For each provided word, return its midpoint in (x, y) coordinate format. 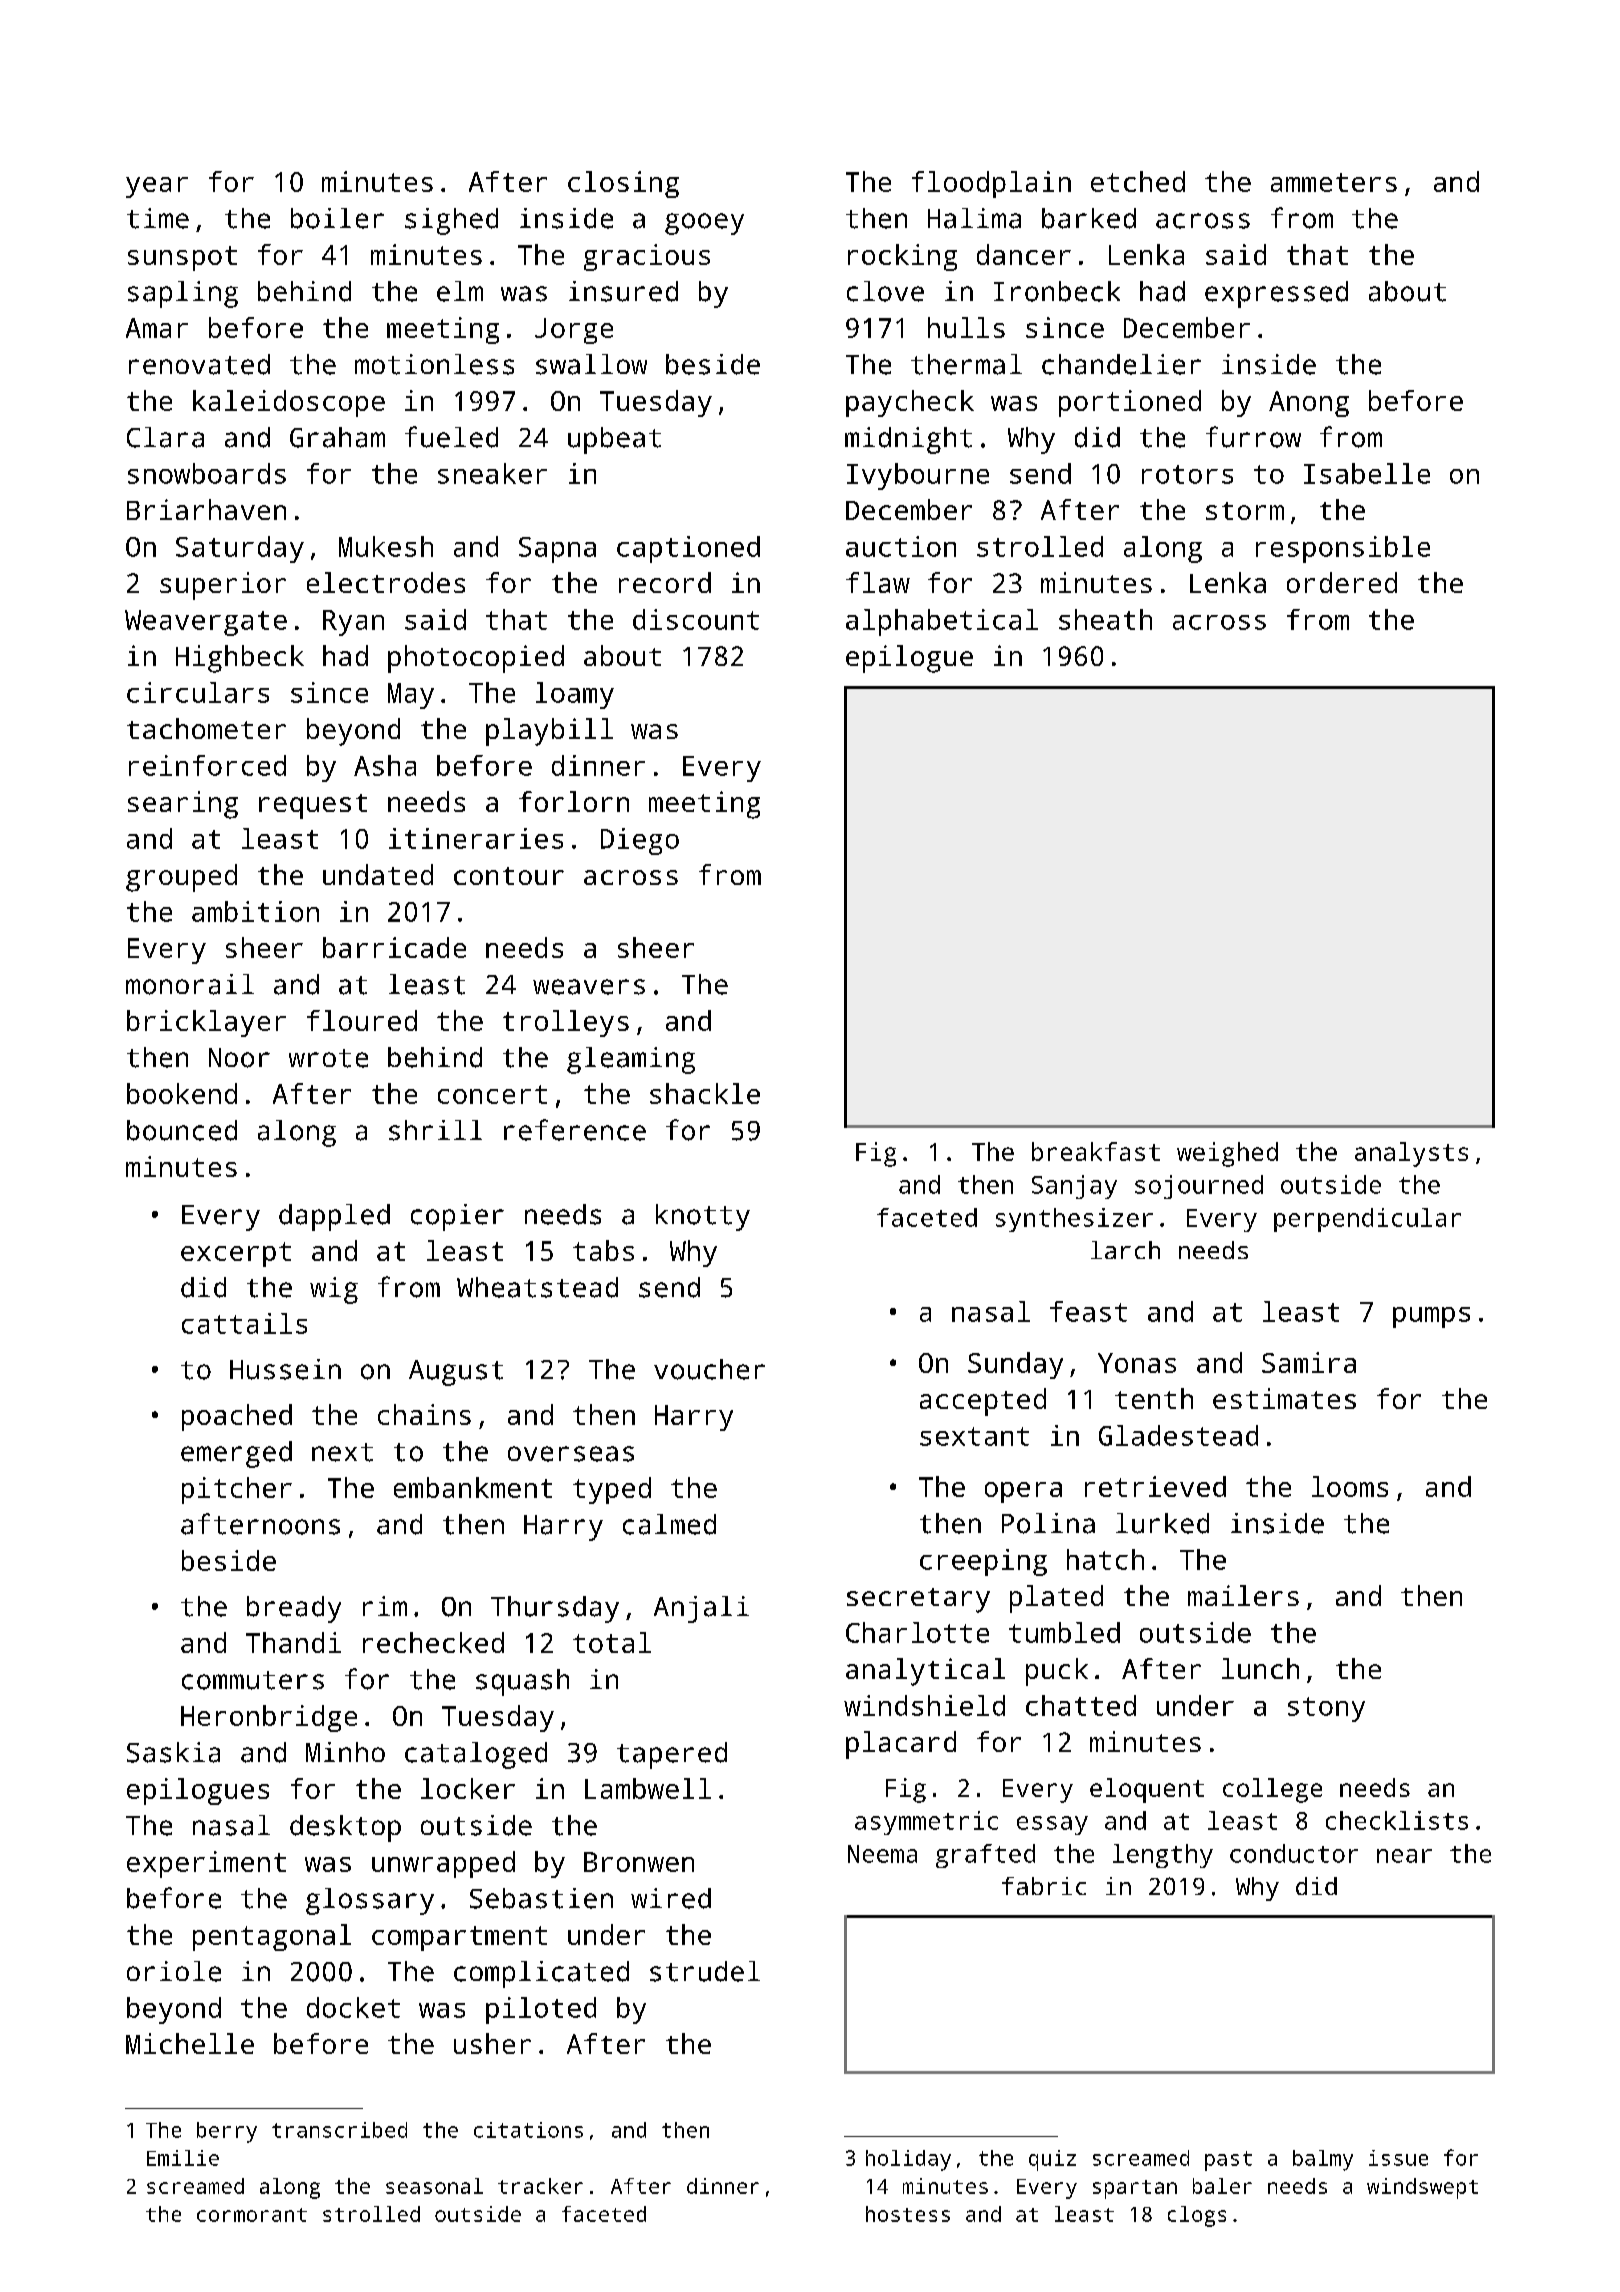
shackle (705, 1093)
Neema (882, 1854)
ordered (1342, 582)
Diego (640, 841)
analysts (1411, 1154)
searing (183, 805)
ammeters (1334, 182)
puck (1057, 1672)
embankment (473, 1487)
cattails (244, 1323)
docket (353, 2007)
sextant (974, 1436)
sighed (451, 221)
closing (623, 184)
